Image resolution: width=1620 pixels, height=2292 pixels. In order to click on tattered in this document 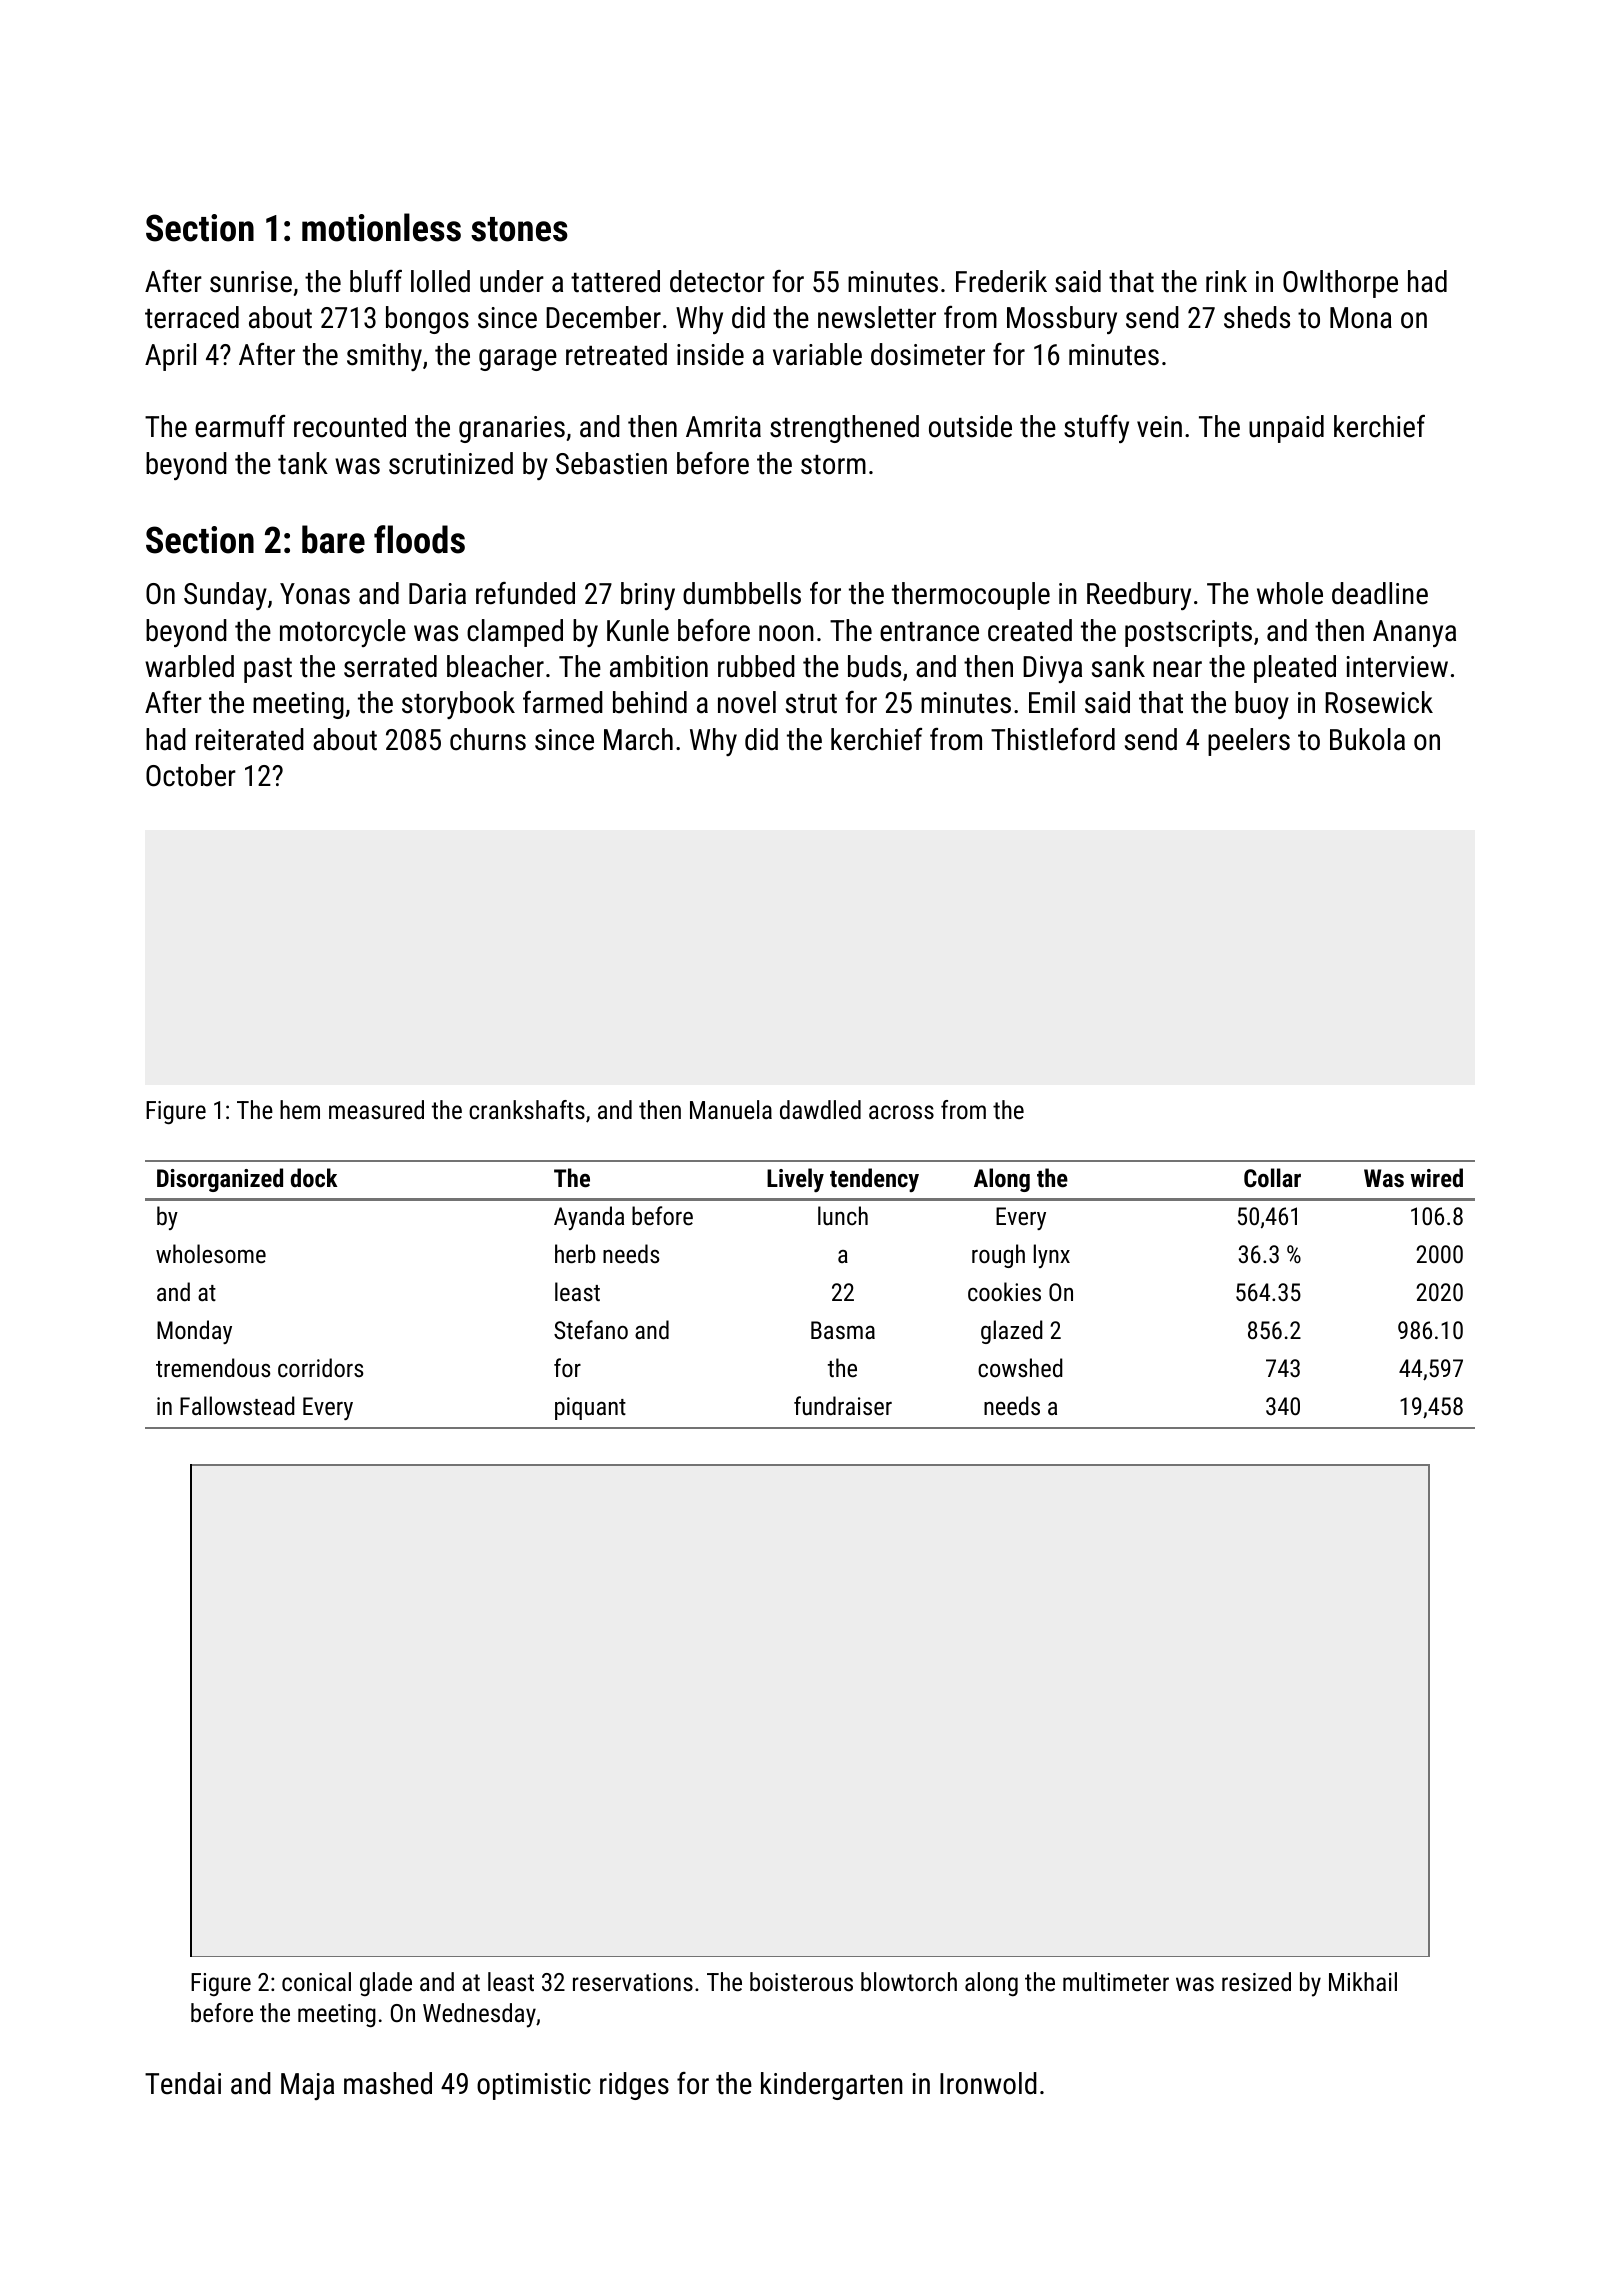, I will do `click(615, 281)`.
